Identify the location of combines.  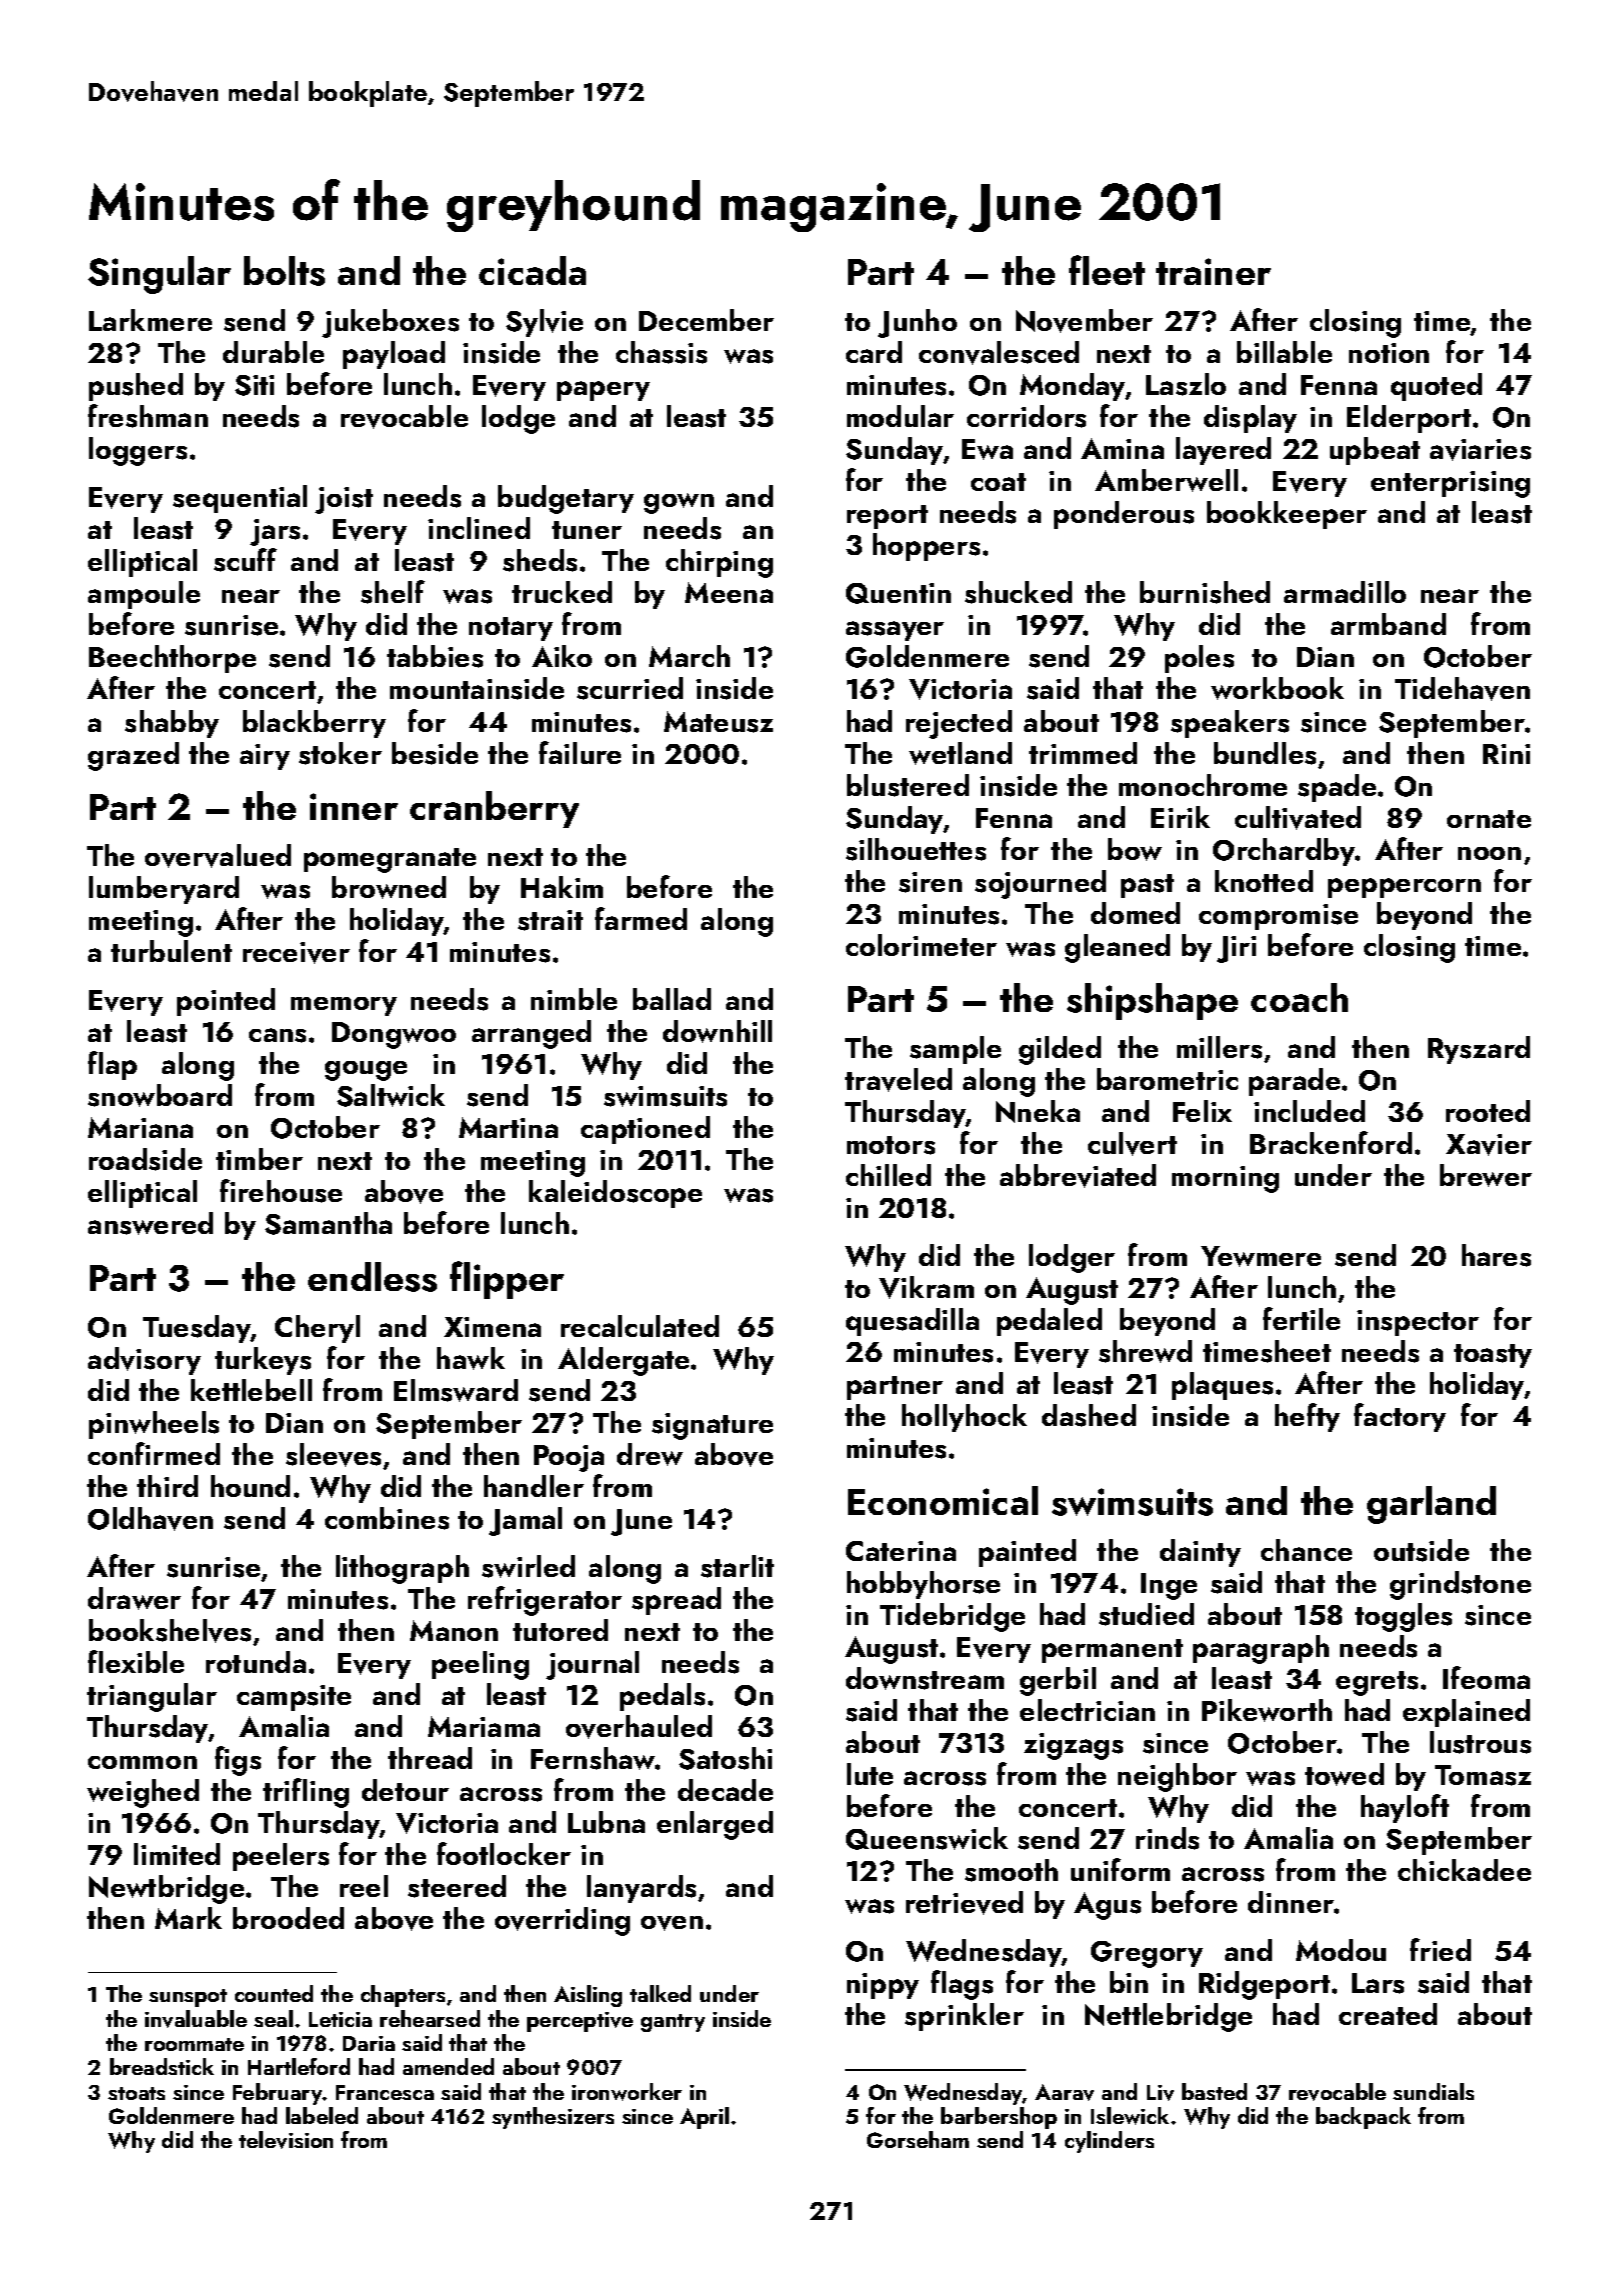
(387, 1518).
